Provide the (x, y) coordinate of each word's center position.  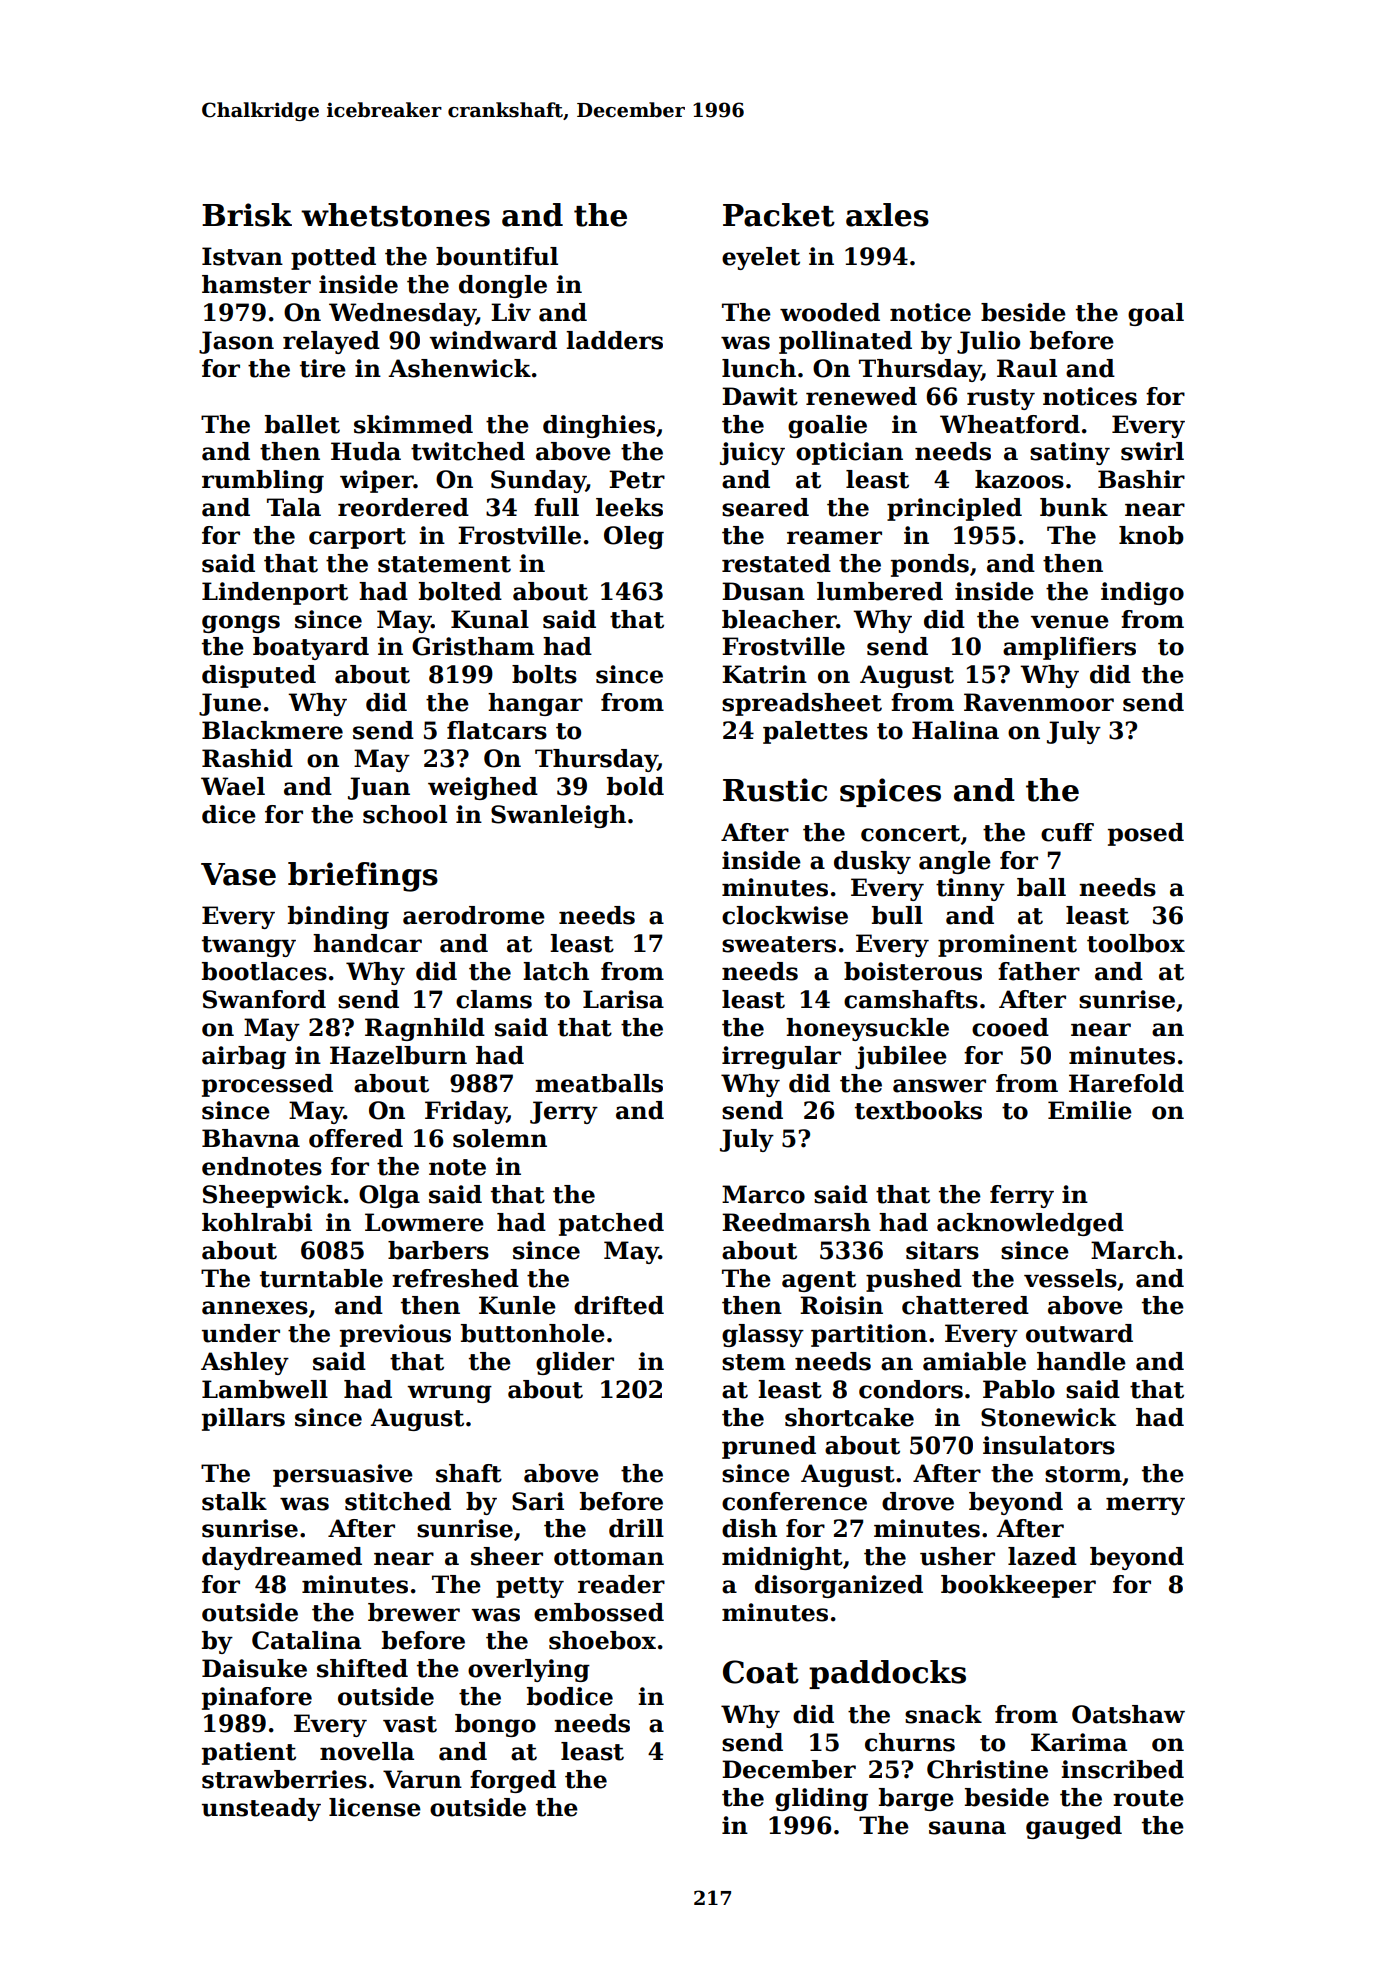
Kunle (517, 1305)
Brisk (247, 215)
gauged (1074, 1827)
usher (957, 1556)
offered (356, 1138)
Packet (779, 215)
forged (513, 1781)
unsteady (261, 1809)
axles (887, 215)
